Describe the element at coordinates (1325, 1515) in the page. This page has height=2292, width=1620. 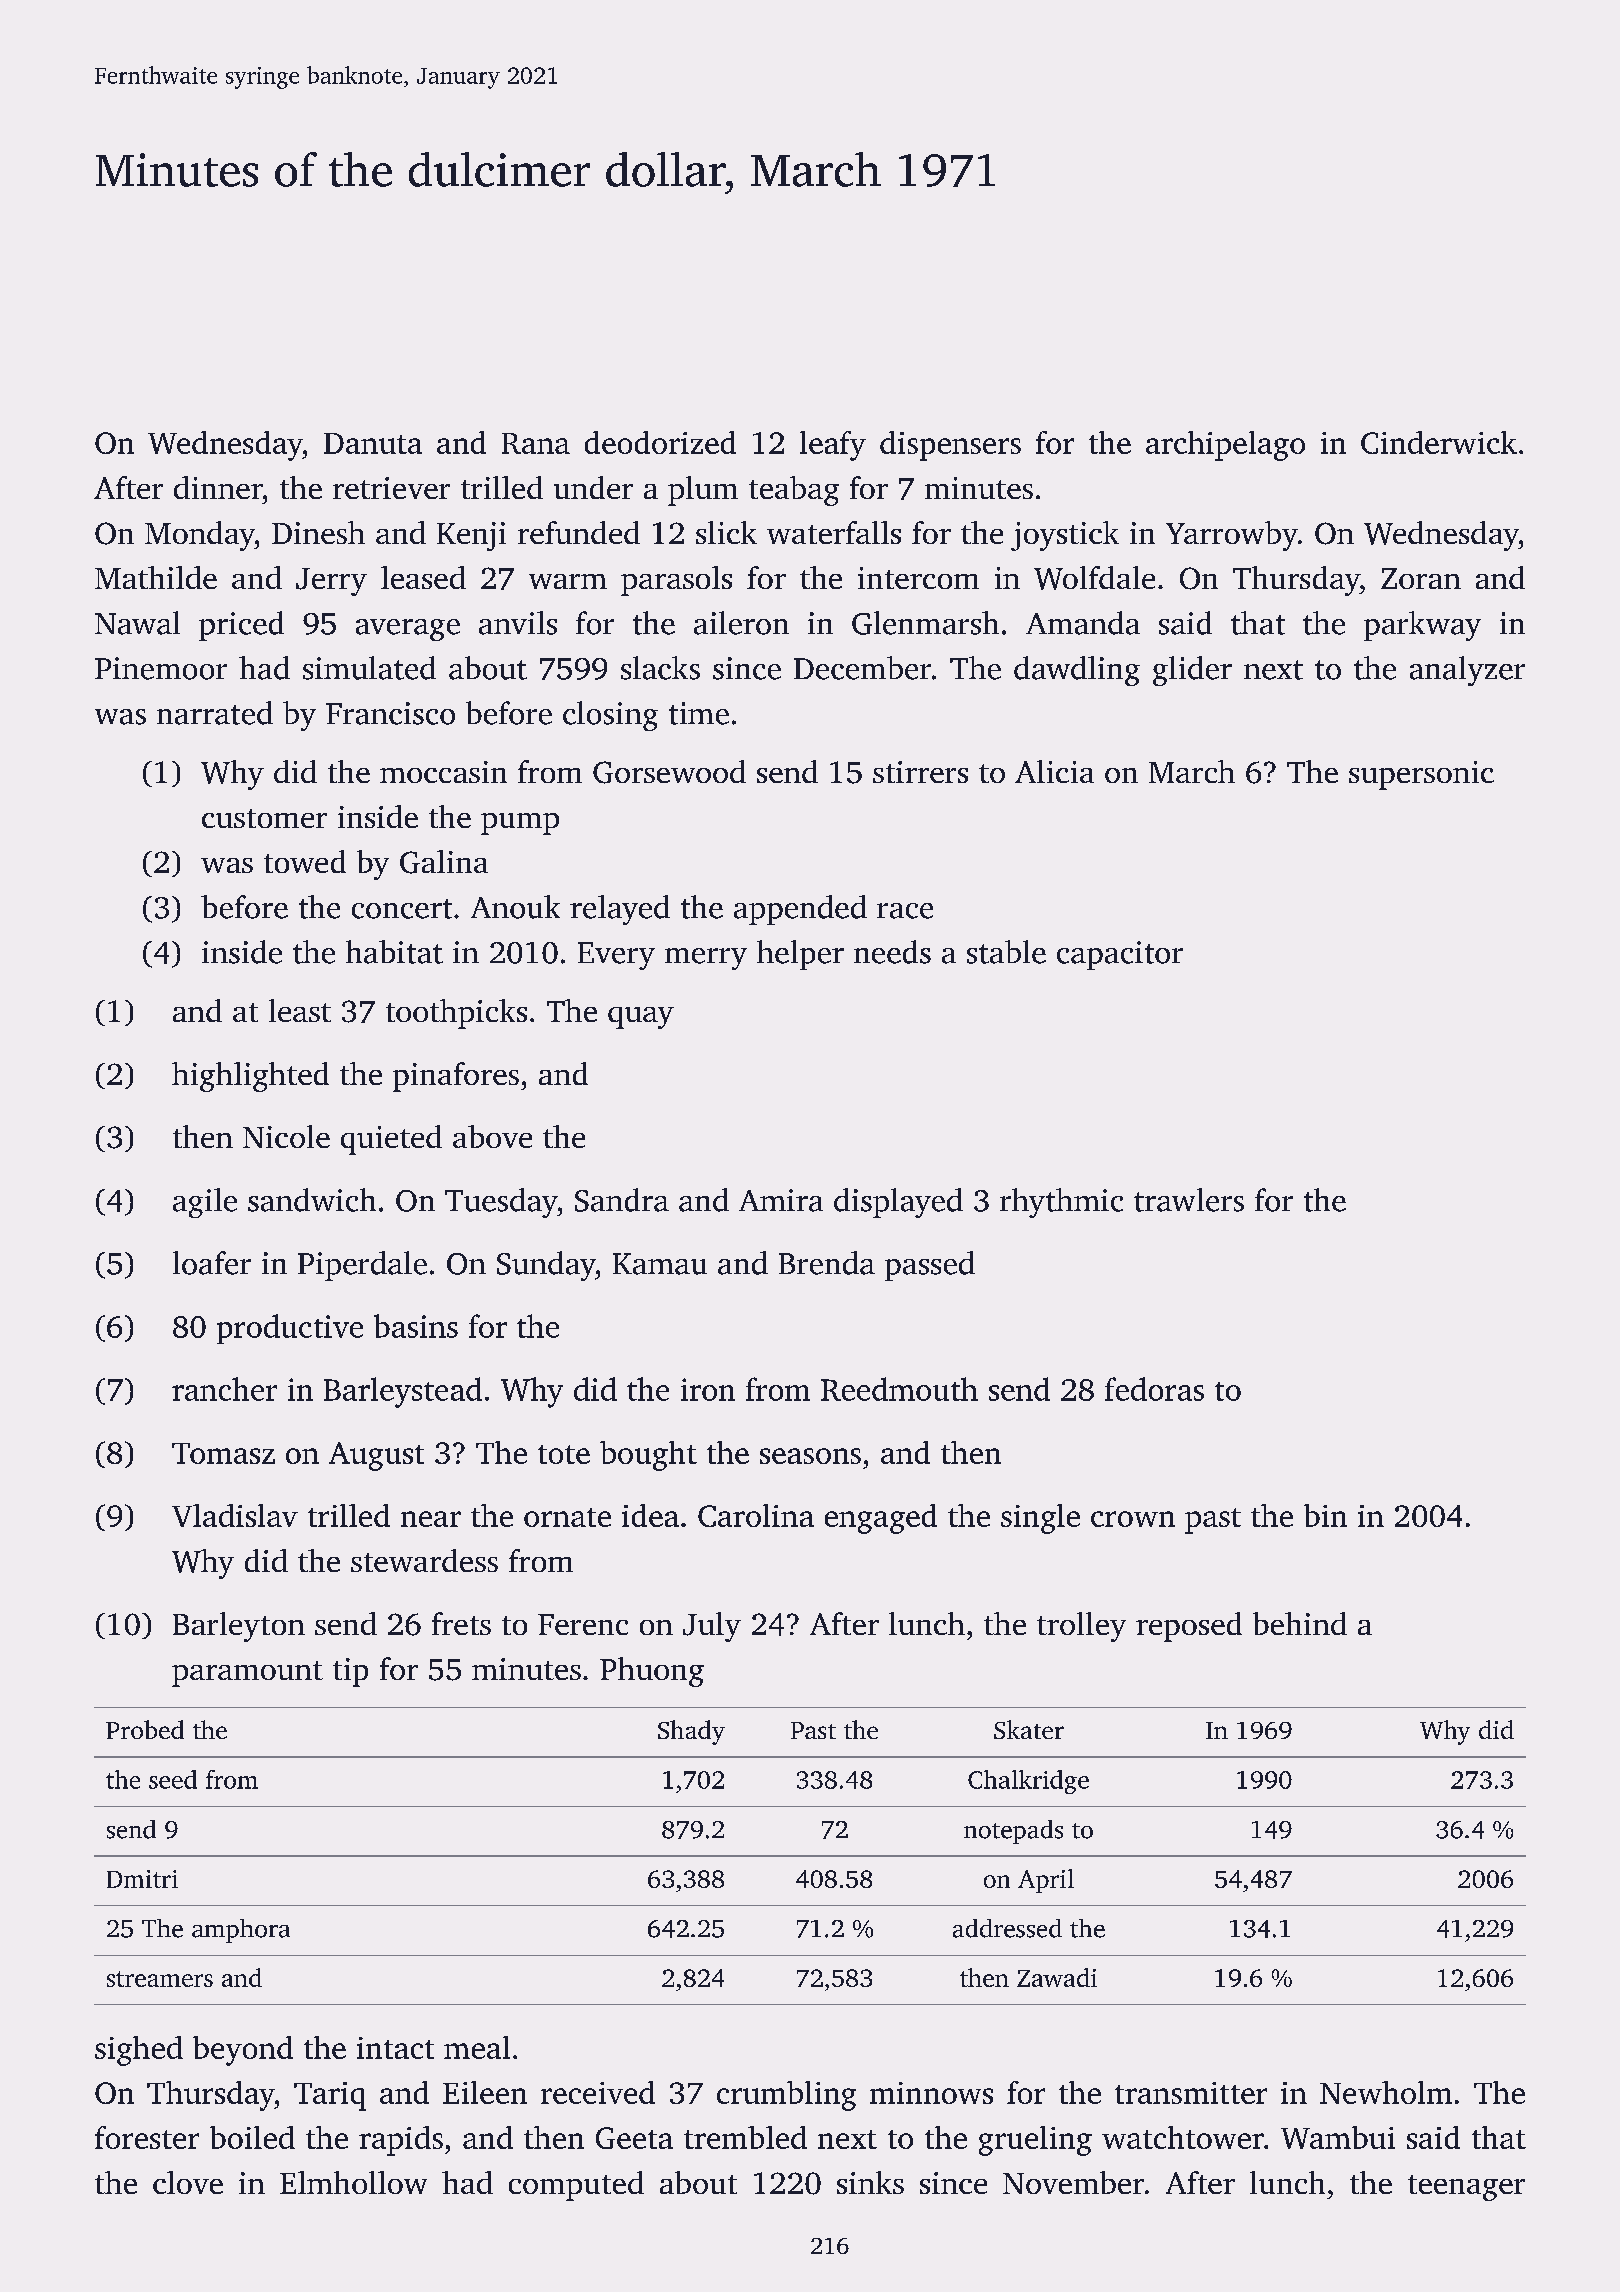
I see `bin` at that location.
